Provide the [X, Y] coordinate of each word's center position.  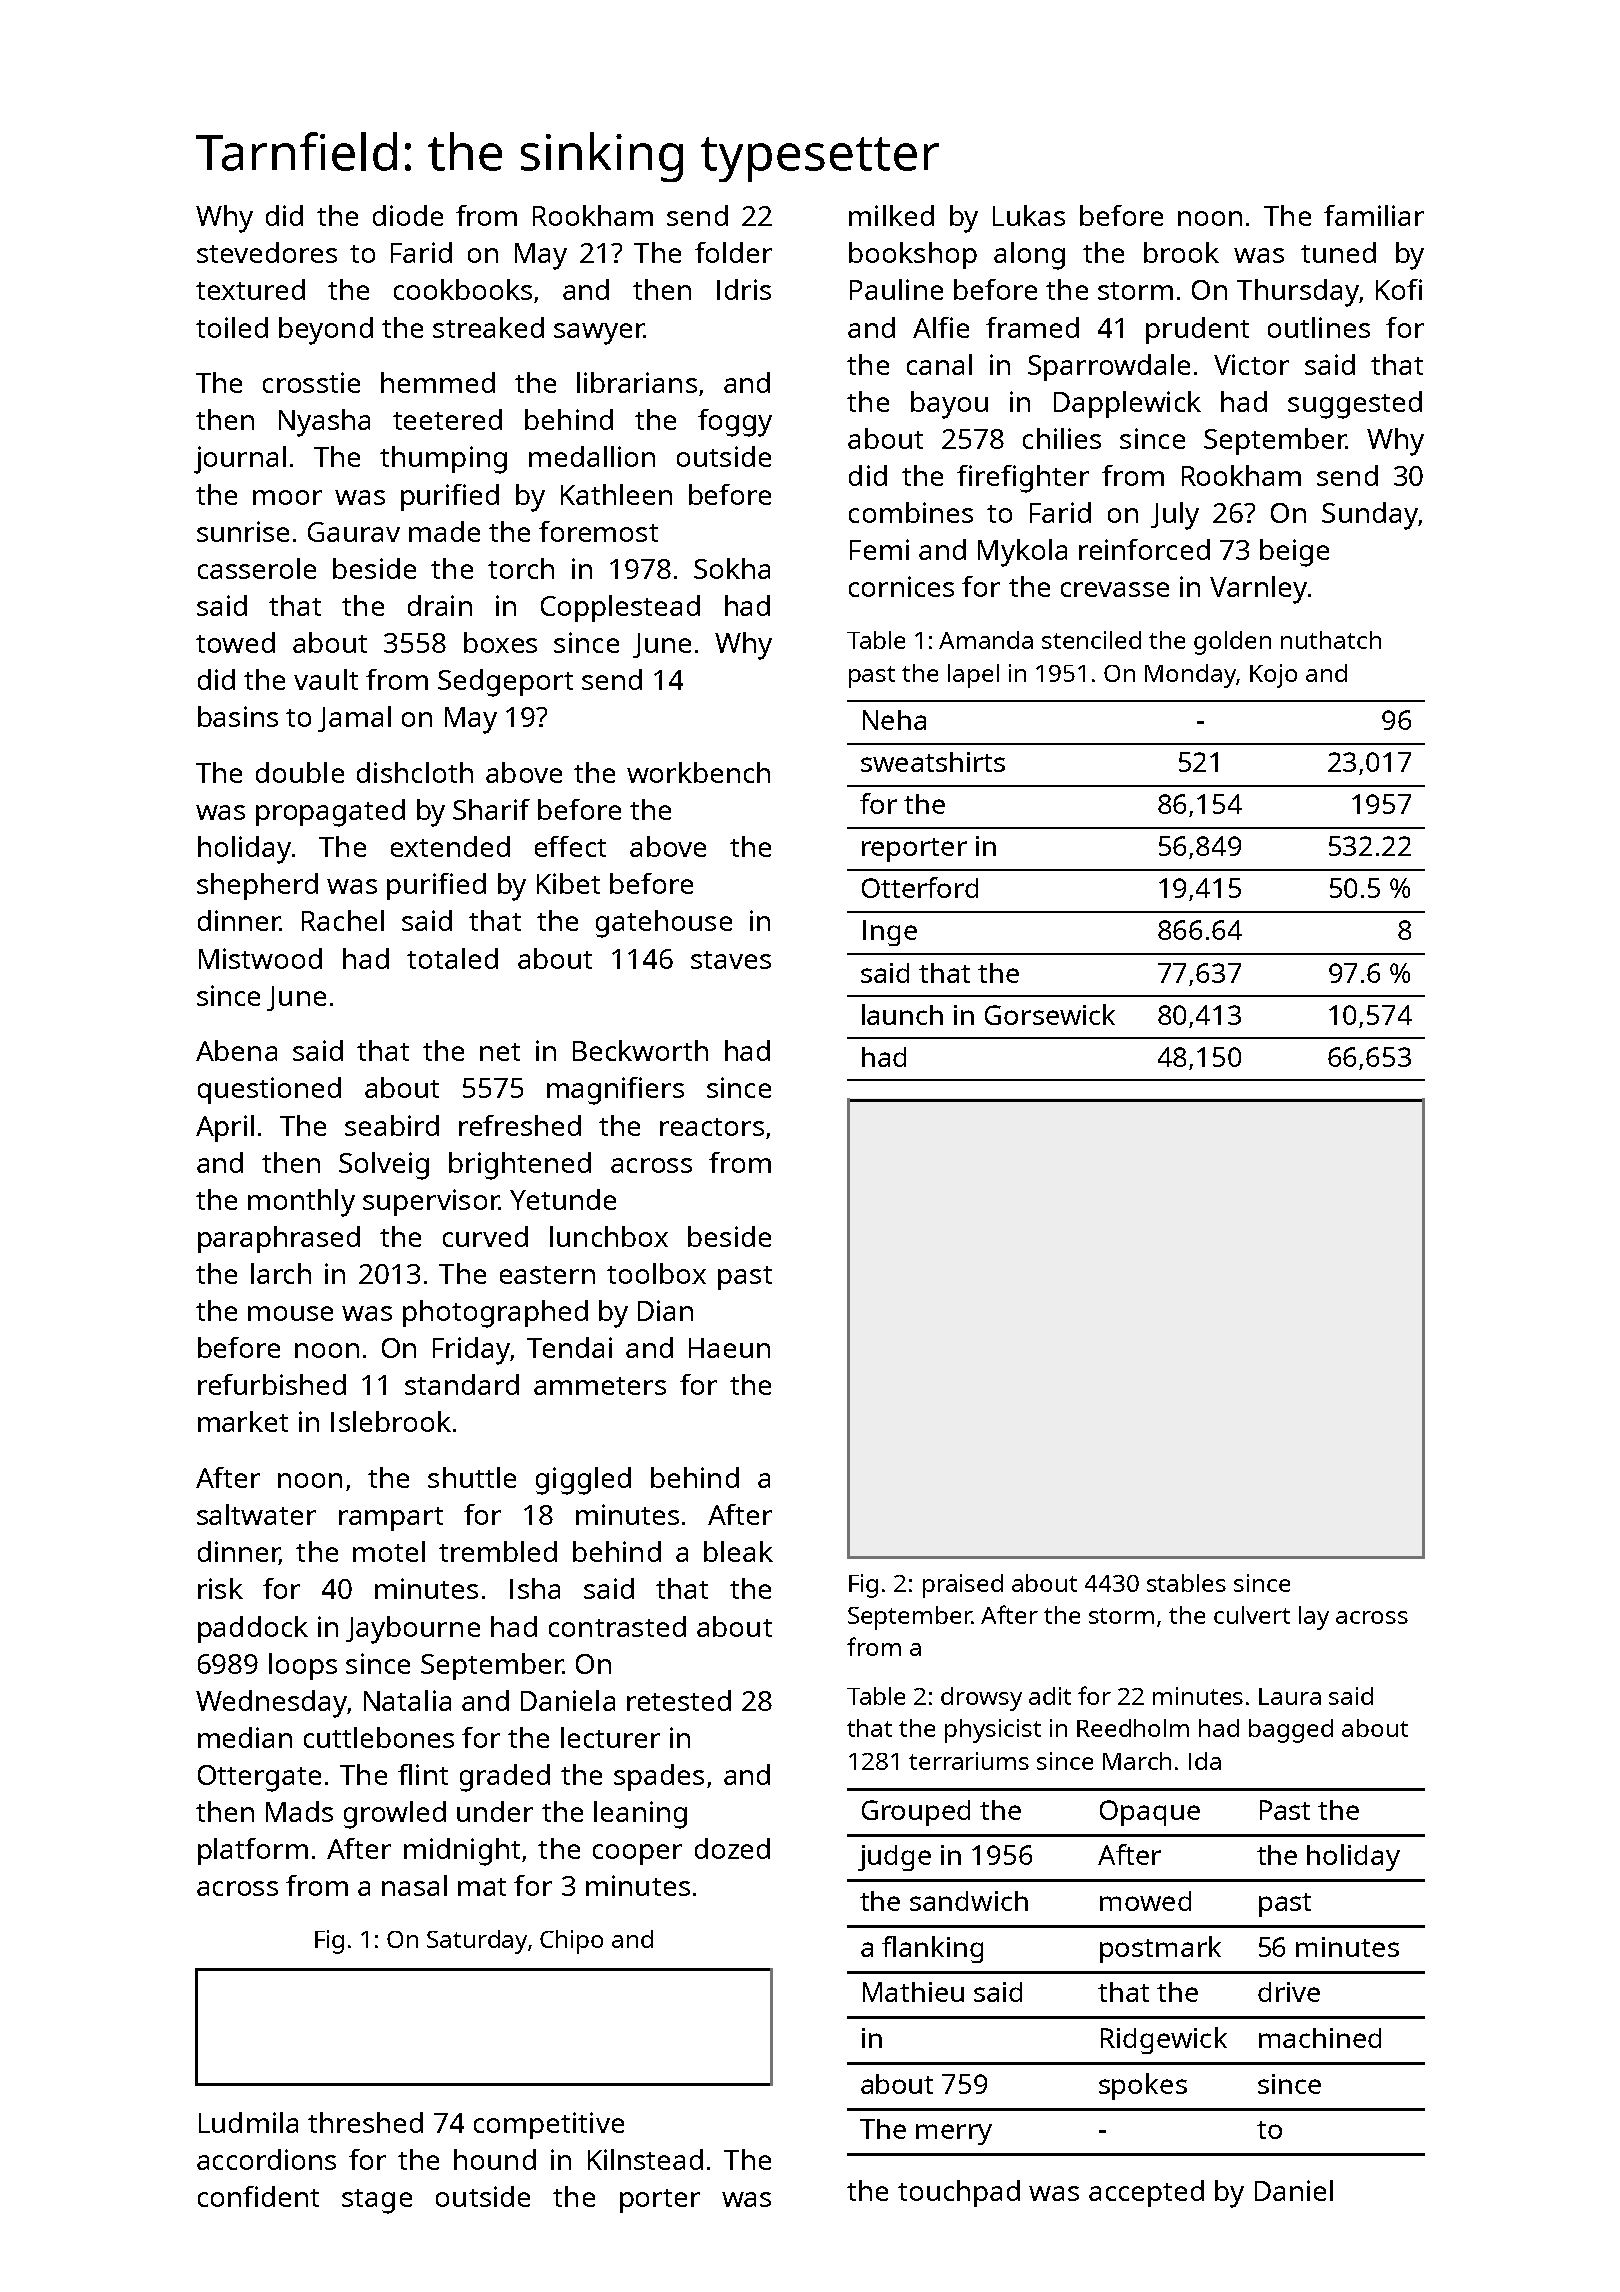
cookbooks [463, 289]
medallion [592, 456]
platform [253, 1851]
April [225, 1128]
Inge [890, 933]
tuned [1338, 252]
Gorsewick [1050, 1014]
